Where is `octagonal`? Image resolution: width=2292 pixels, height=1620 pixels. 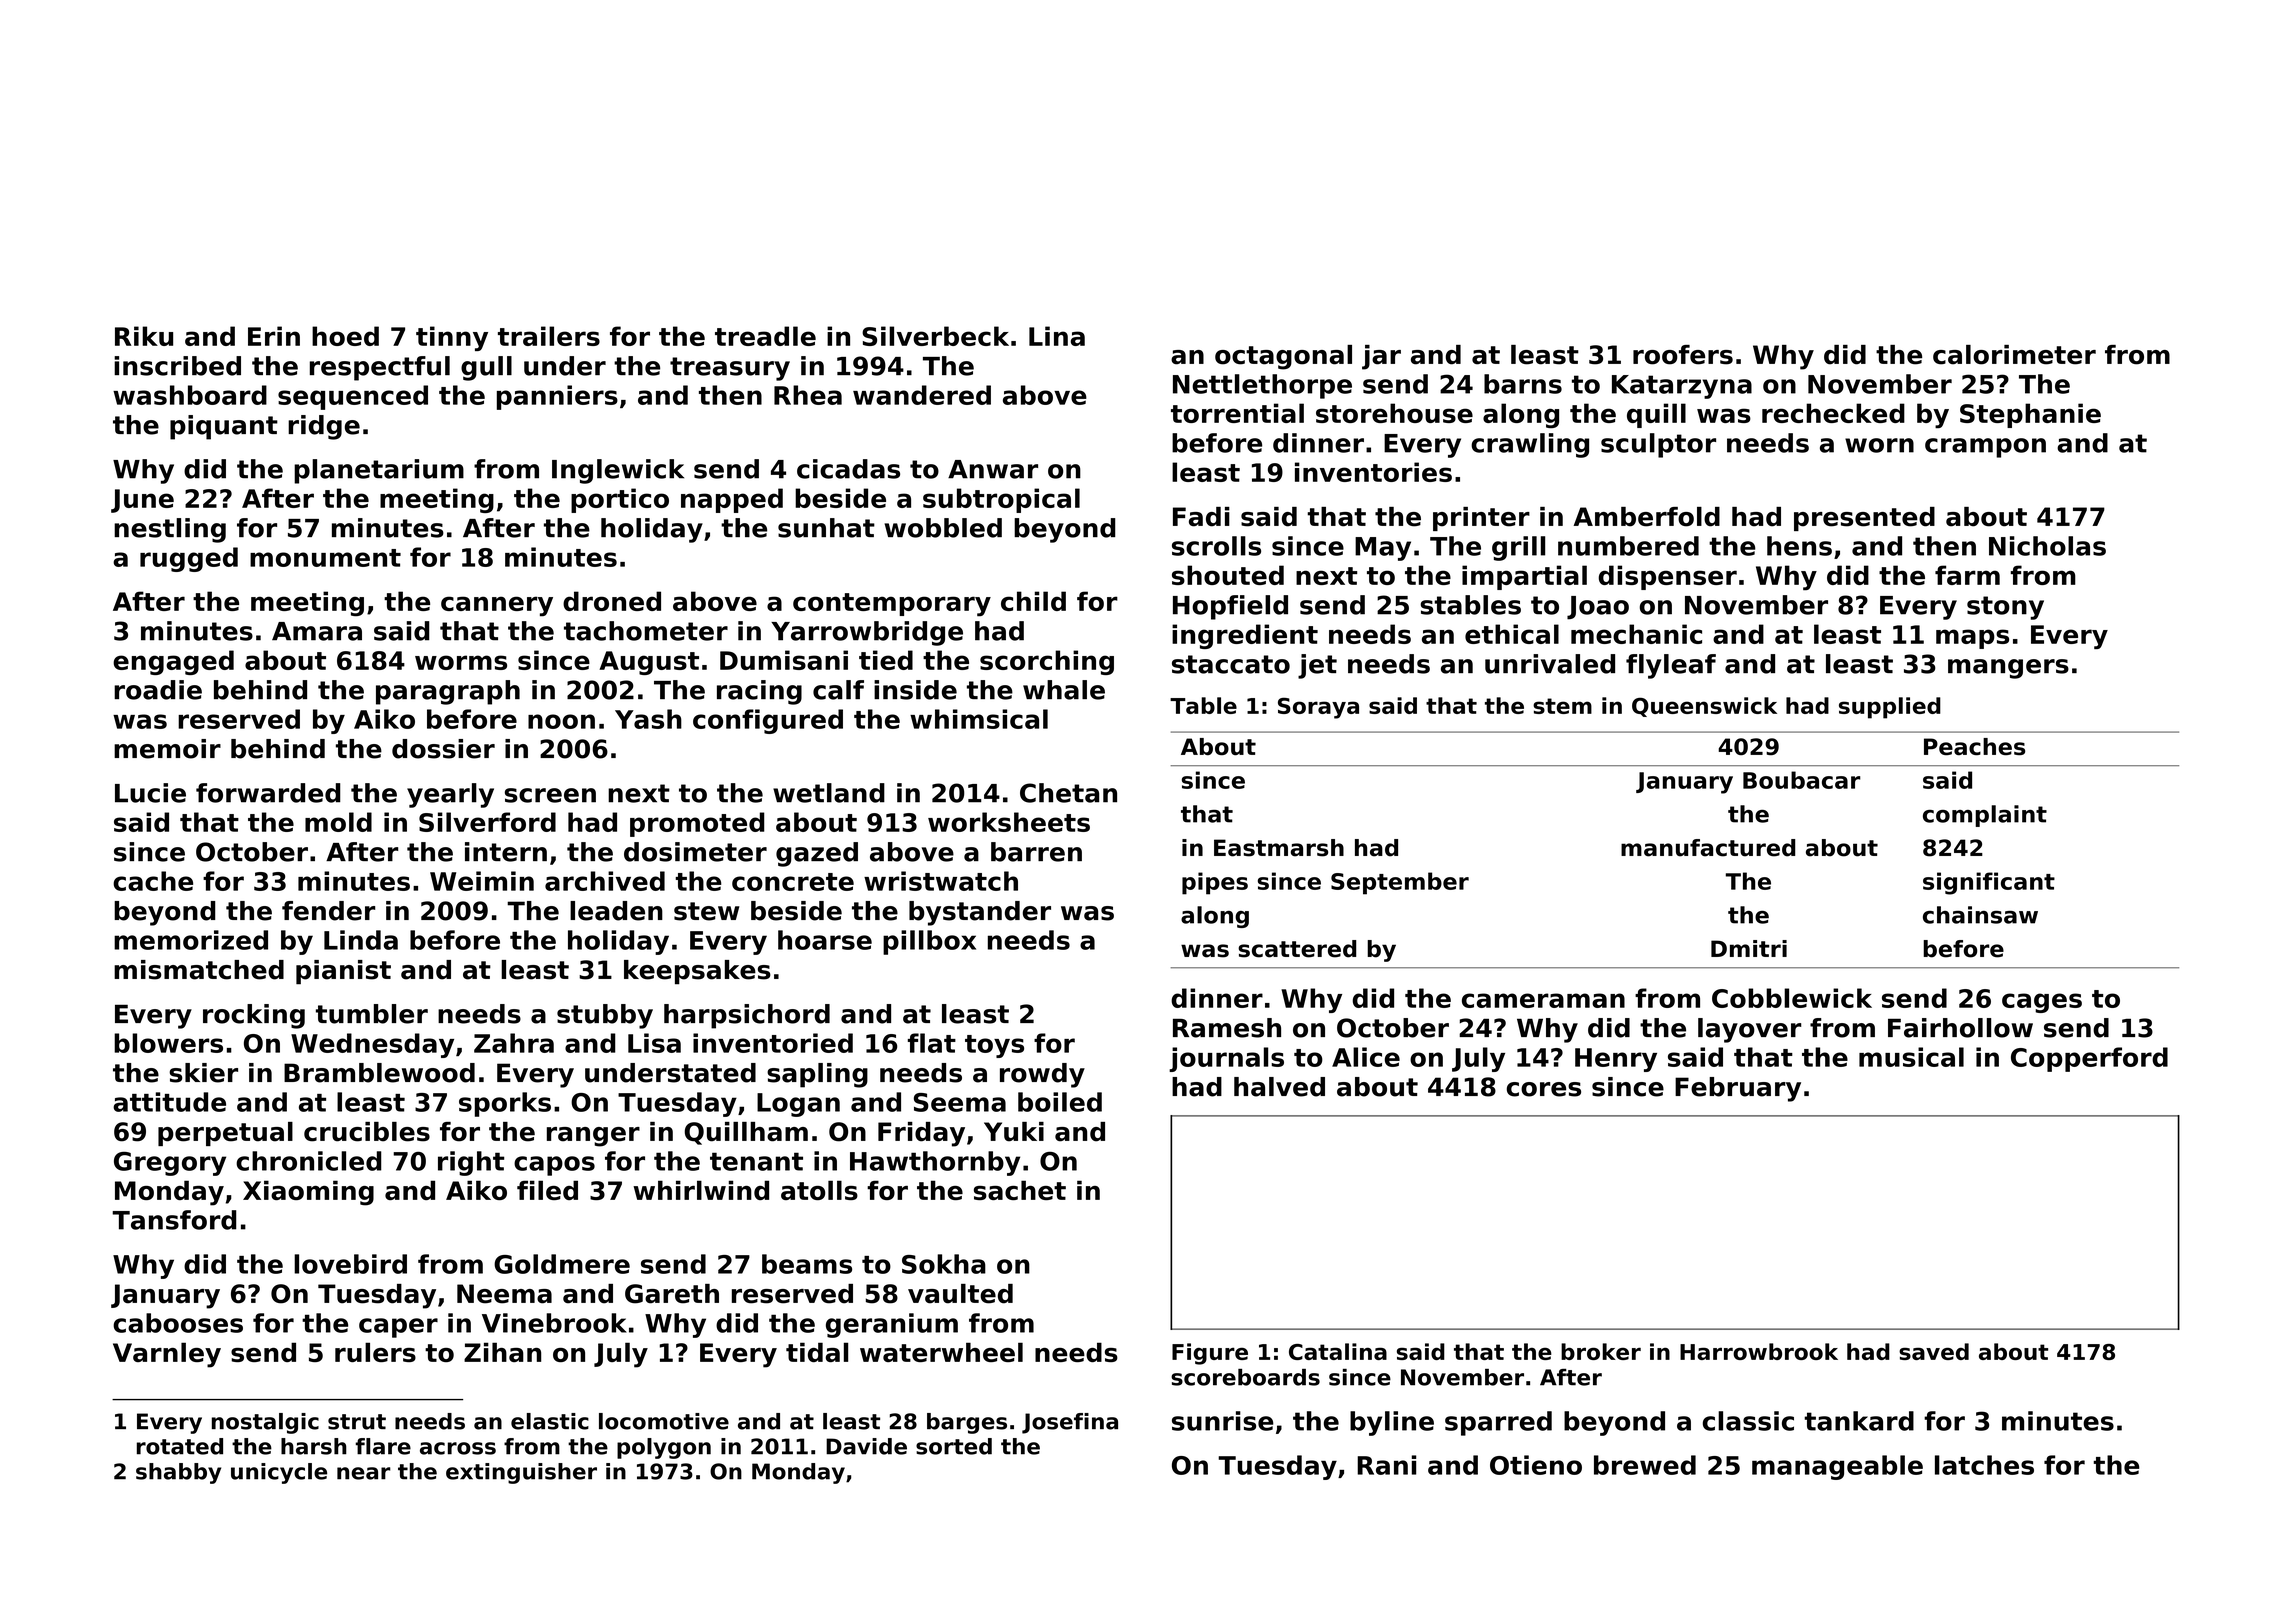
octagonal is located at coordinates (1283, 357).
